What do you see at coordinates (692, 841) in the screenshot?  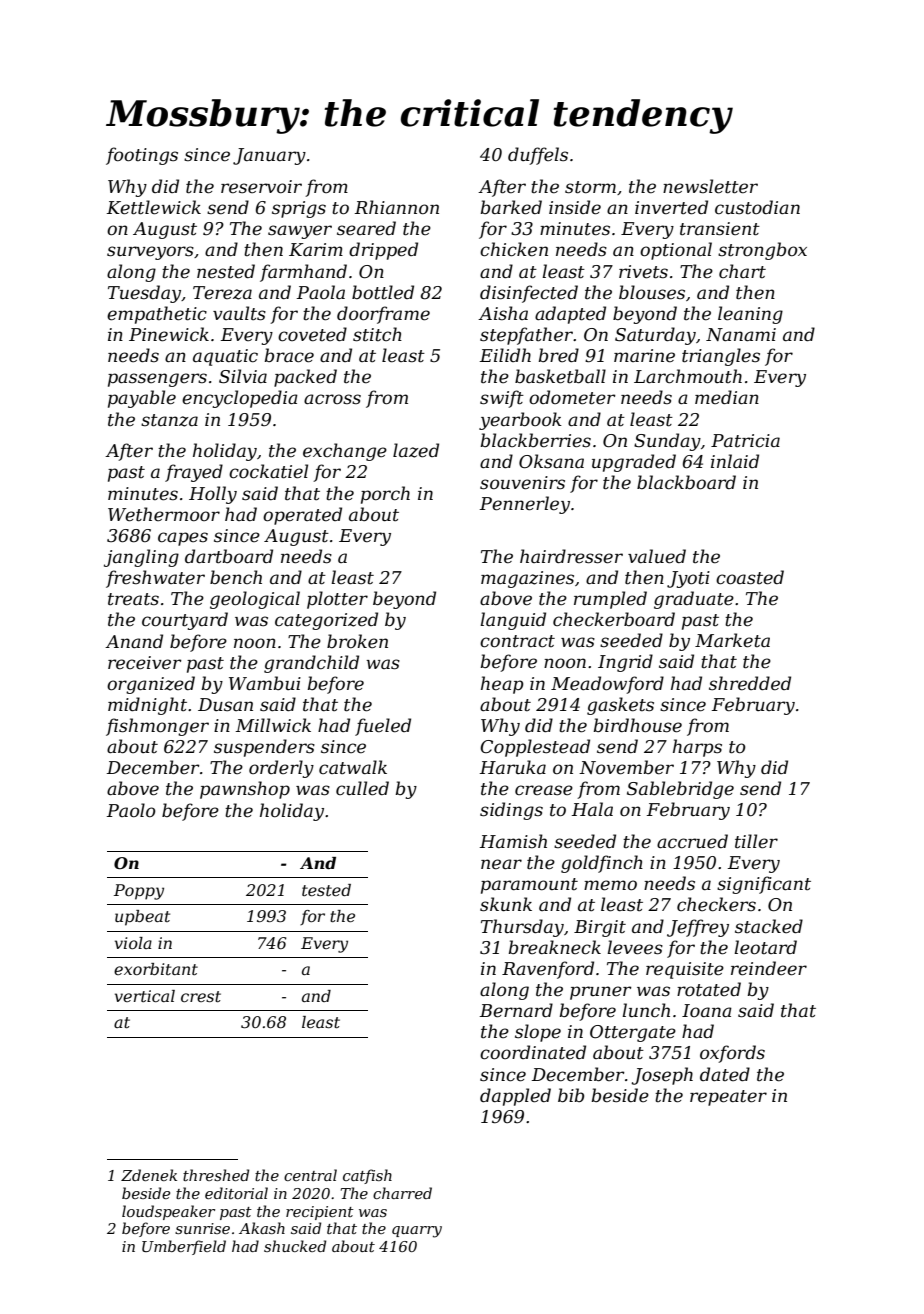 I see `accrued` at bounding box center [692, 841].
